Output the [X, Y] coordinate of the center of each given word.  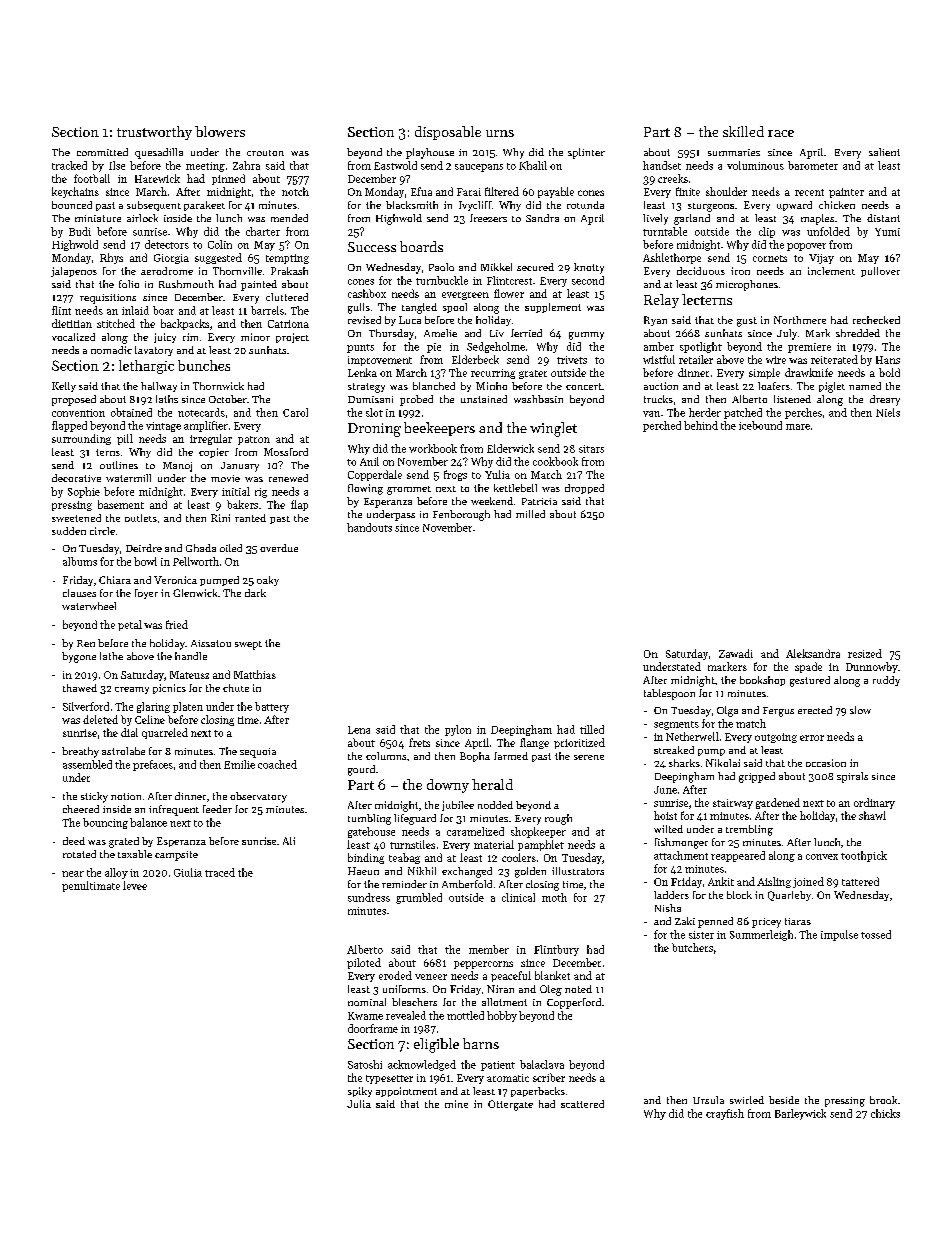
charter [263, 231]
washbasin [538, 399]
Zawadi [736, 653]
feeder [217, 809]
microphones [747, 285]
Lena [359, 730]
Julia [359, 1104]
